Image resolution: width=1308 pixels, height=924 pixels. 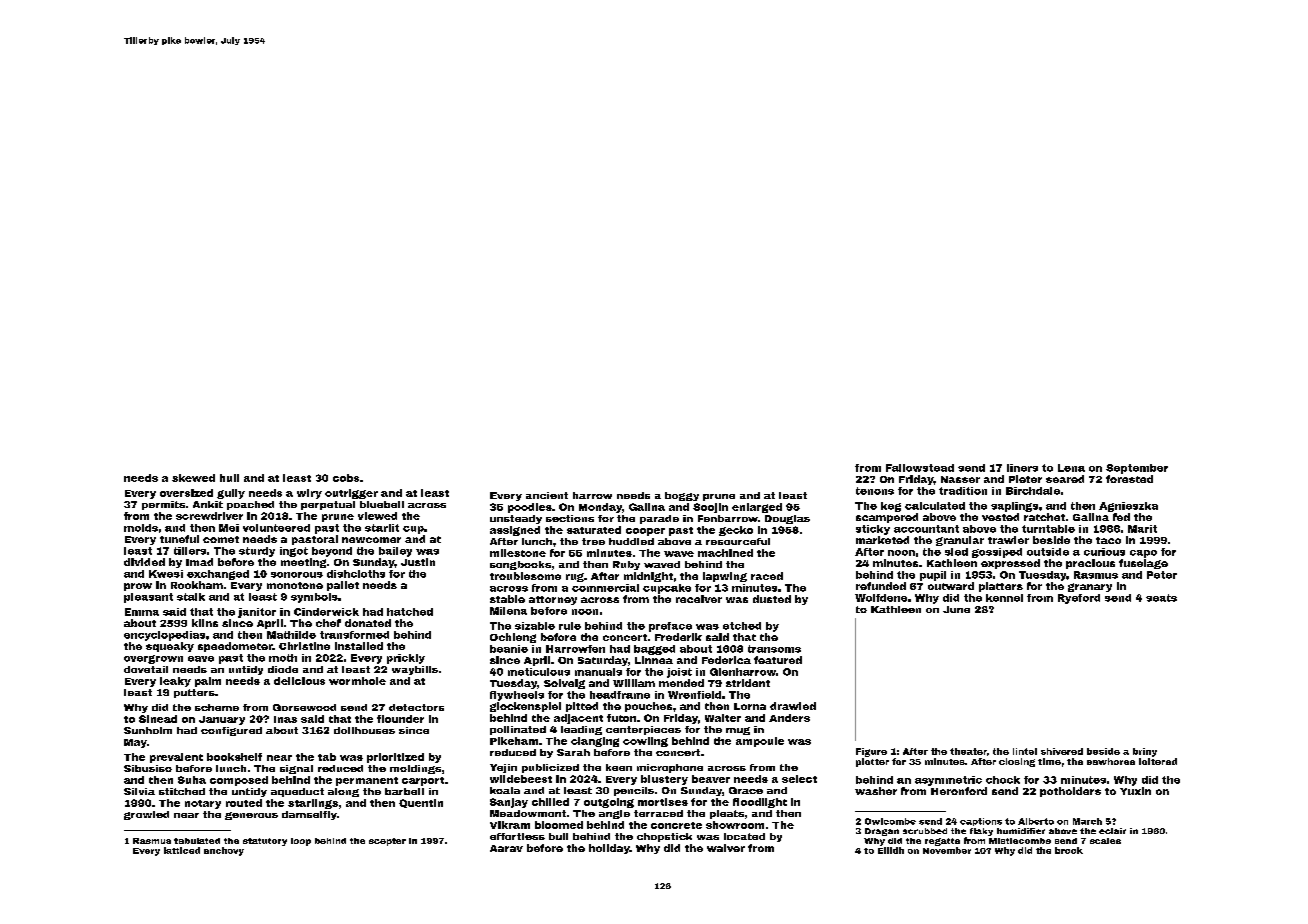 I want to click on marketed, so click(x=882, y=540).
